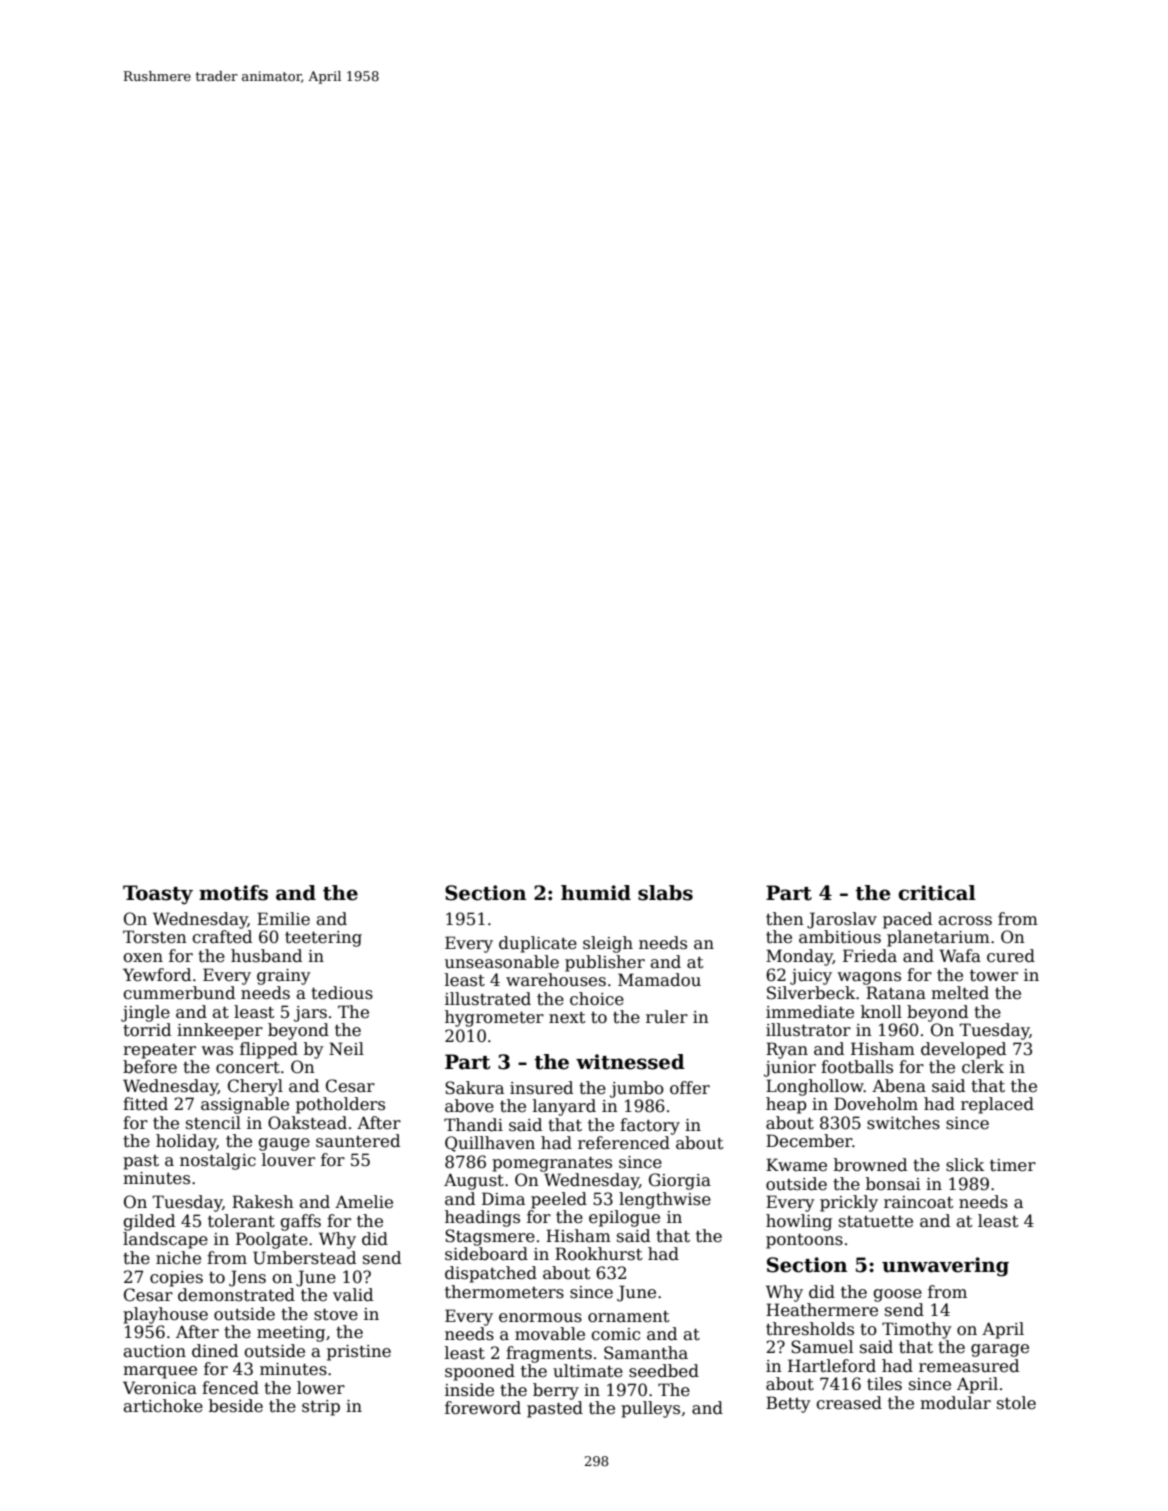 The image size is (1168, 1511). I want to click on movable, so click(550, 1334).
